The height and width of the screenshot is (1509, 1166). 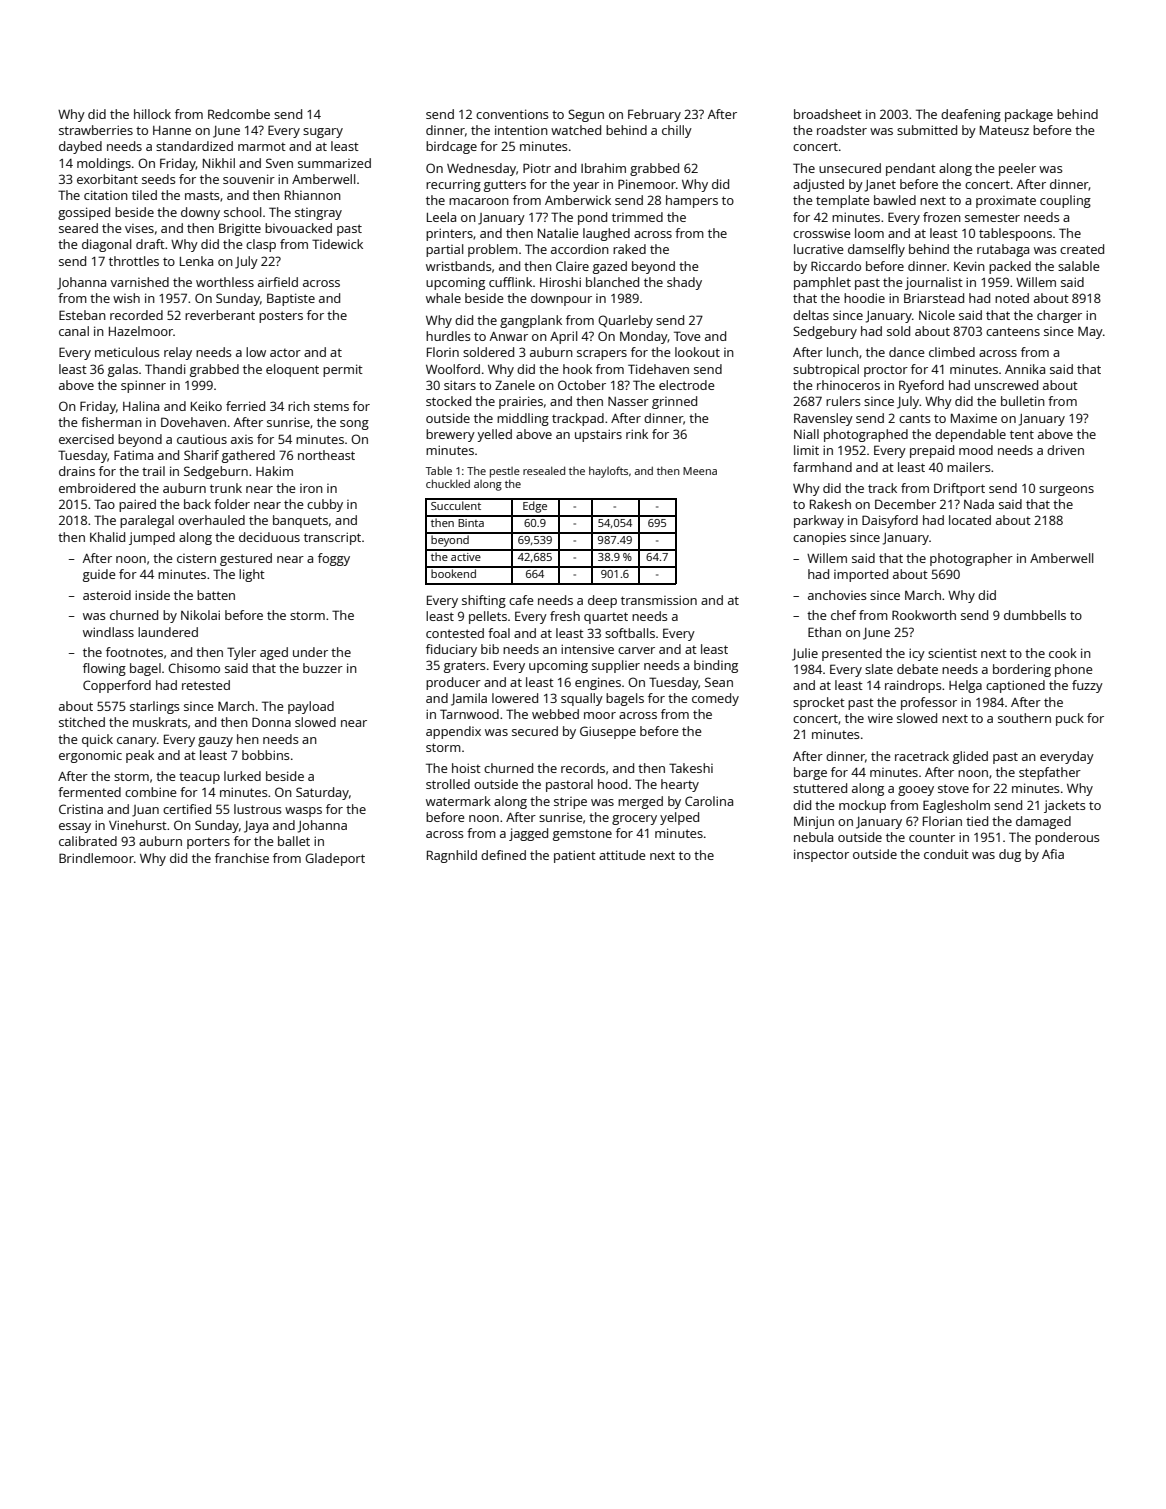 I want to click on broadsheet, so click(x=828, y=114).
